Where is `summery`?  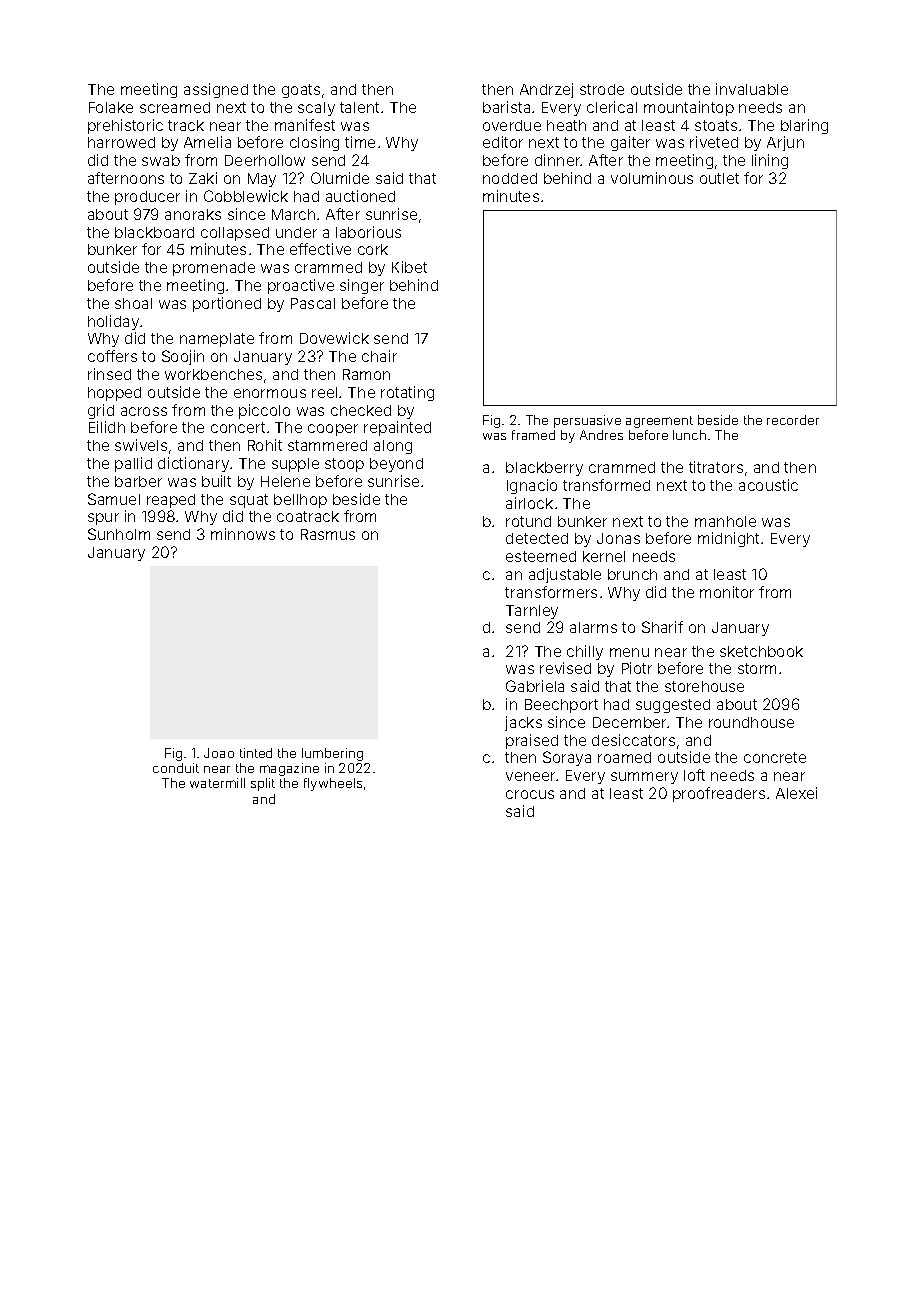
summery is located at coordinates (644, 778).
